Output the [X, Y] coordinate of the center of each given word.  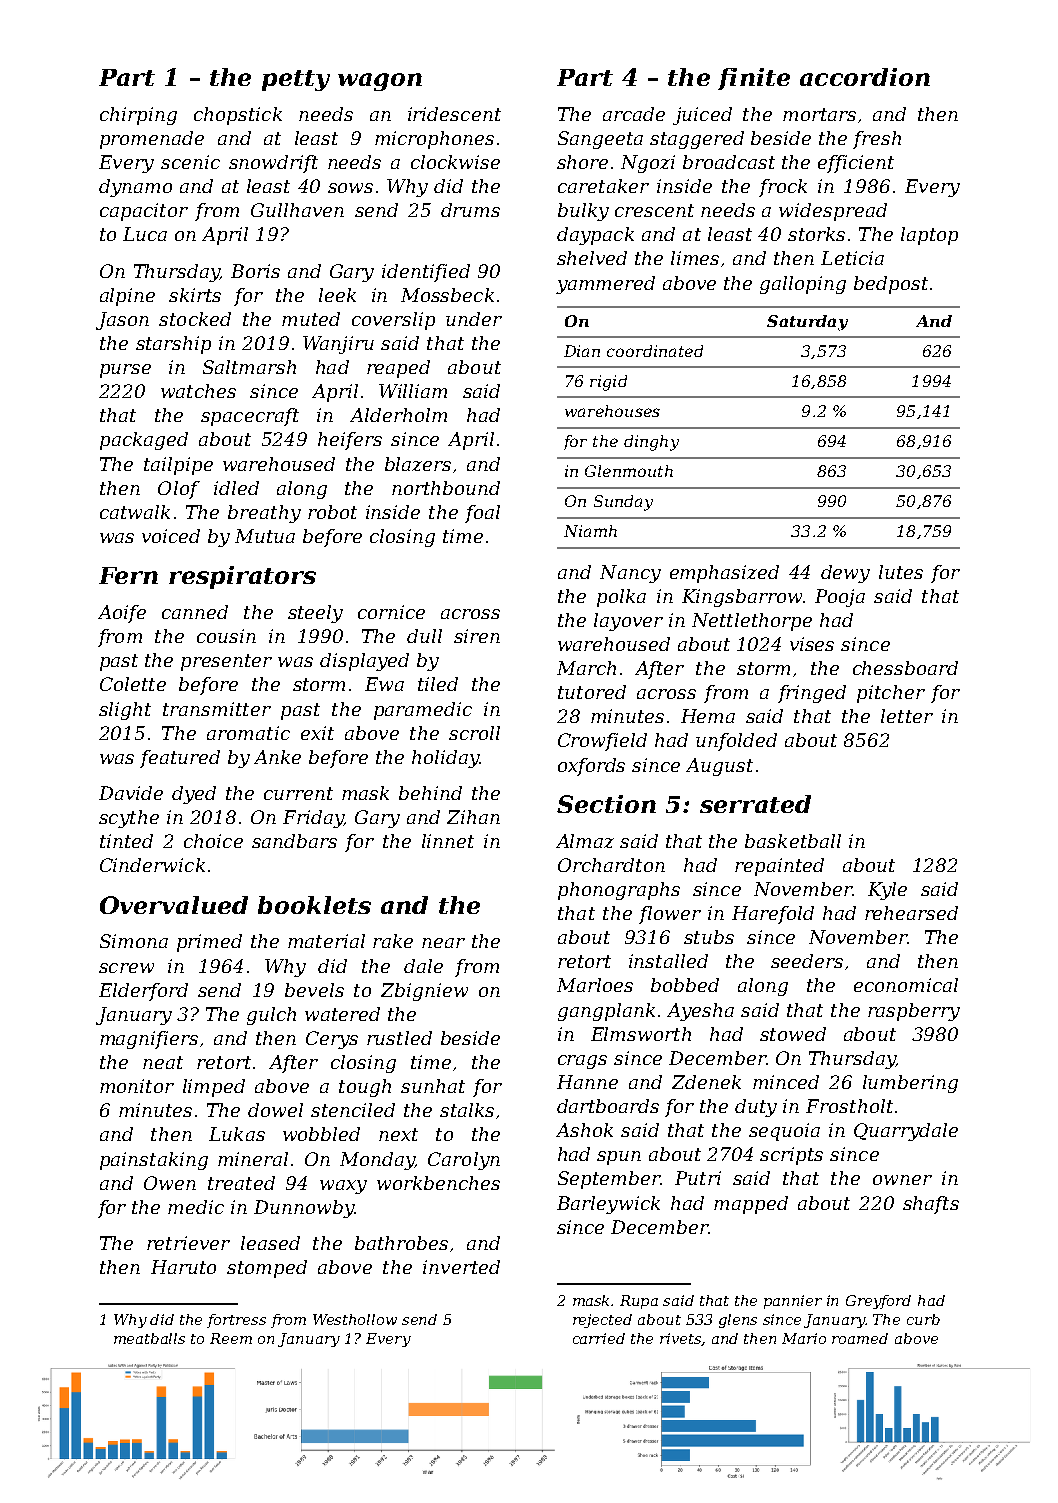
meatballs [149, 1338]
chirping [138, 116]
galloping [803, 285]
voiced [171, 536]
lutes [901, 572]
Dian [582, 351]
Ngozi [648, 164]
